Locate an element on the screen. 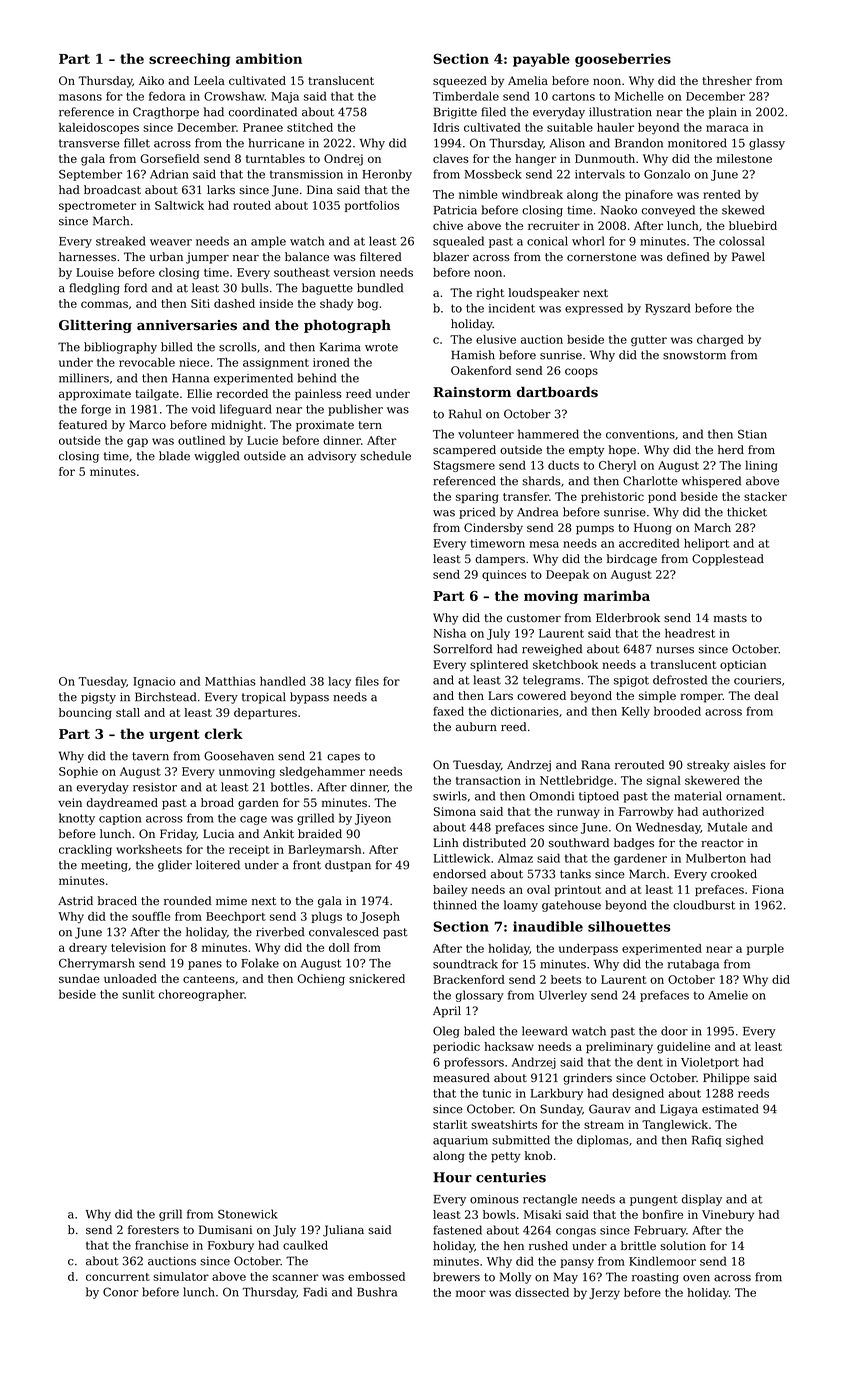  Folake is located at coordinates (260, 963).
